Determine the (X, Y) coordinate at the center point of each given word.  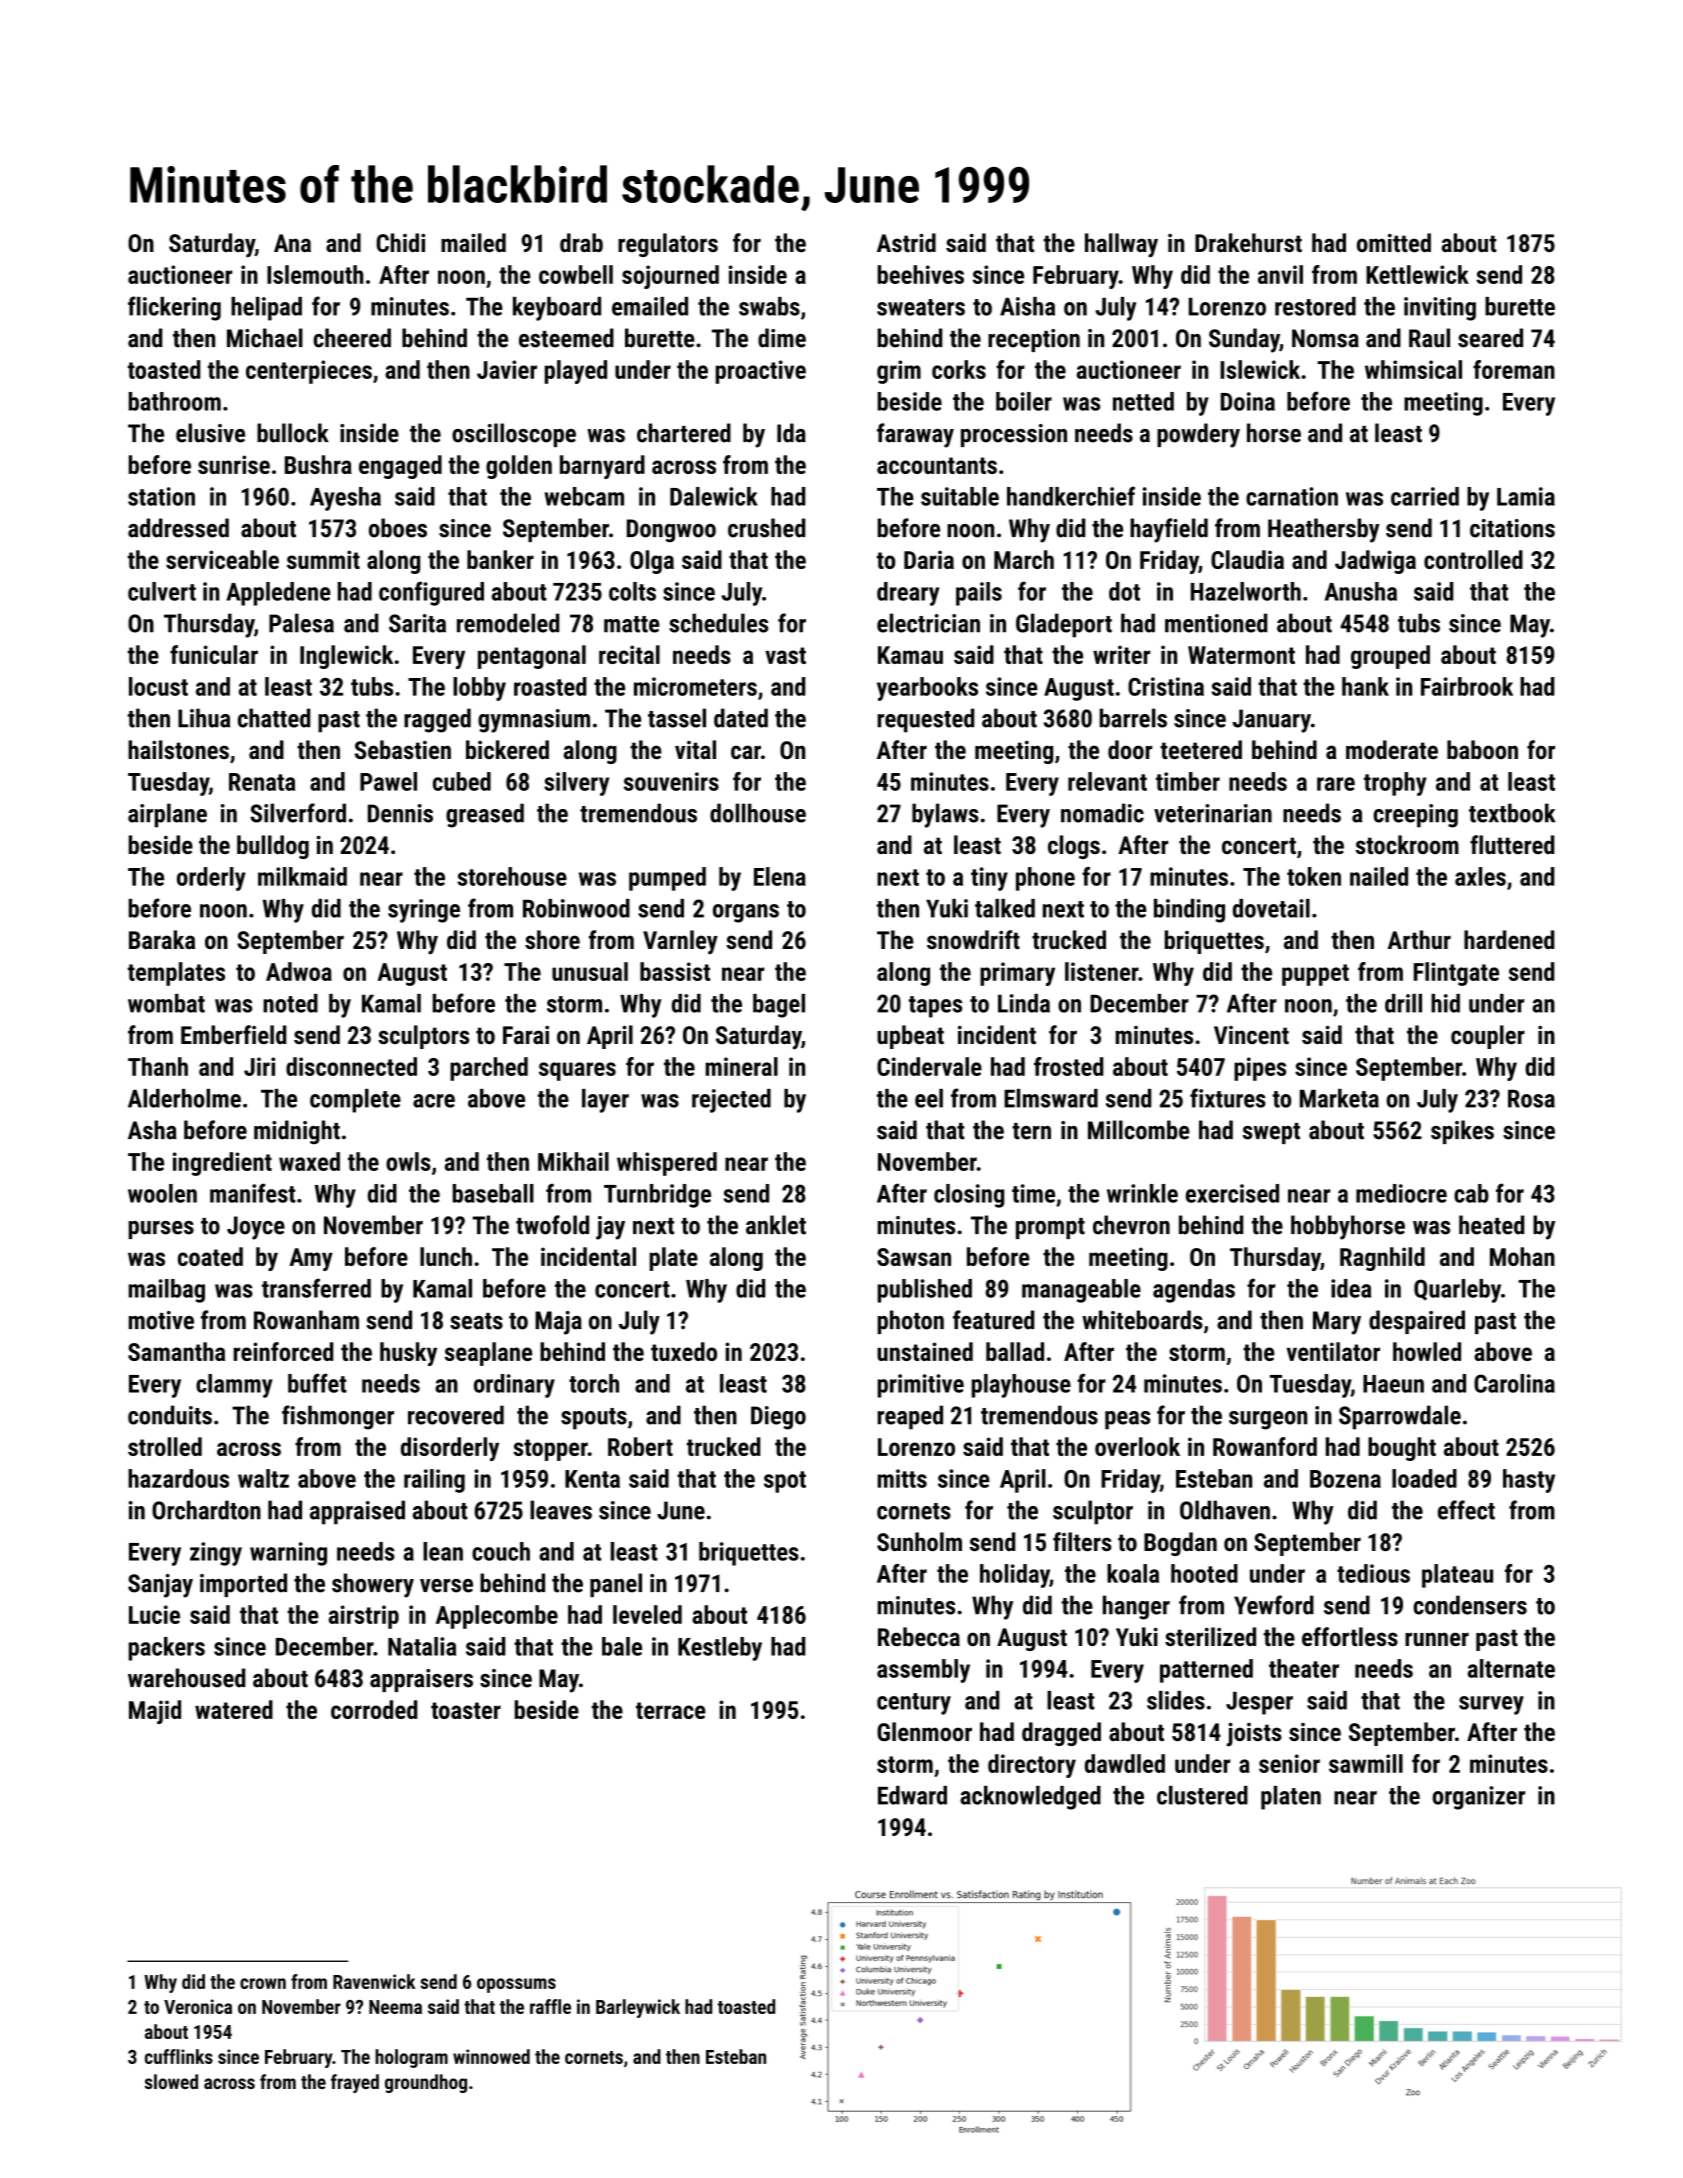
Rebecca (919, 1636)
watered (234, 1709)
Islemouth (315, 274)
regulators (668, 245)
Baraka (162, 939)
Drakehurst (1248, 242)
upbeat (910, 1037)
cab (1471, 1193)
